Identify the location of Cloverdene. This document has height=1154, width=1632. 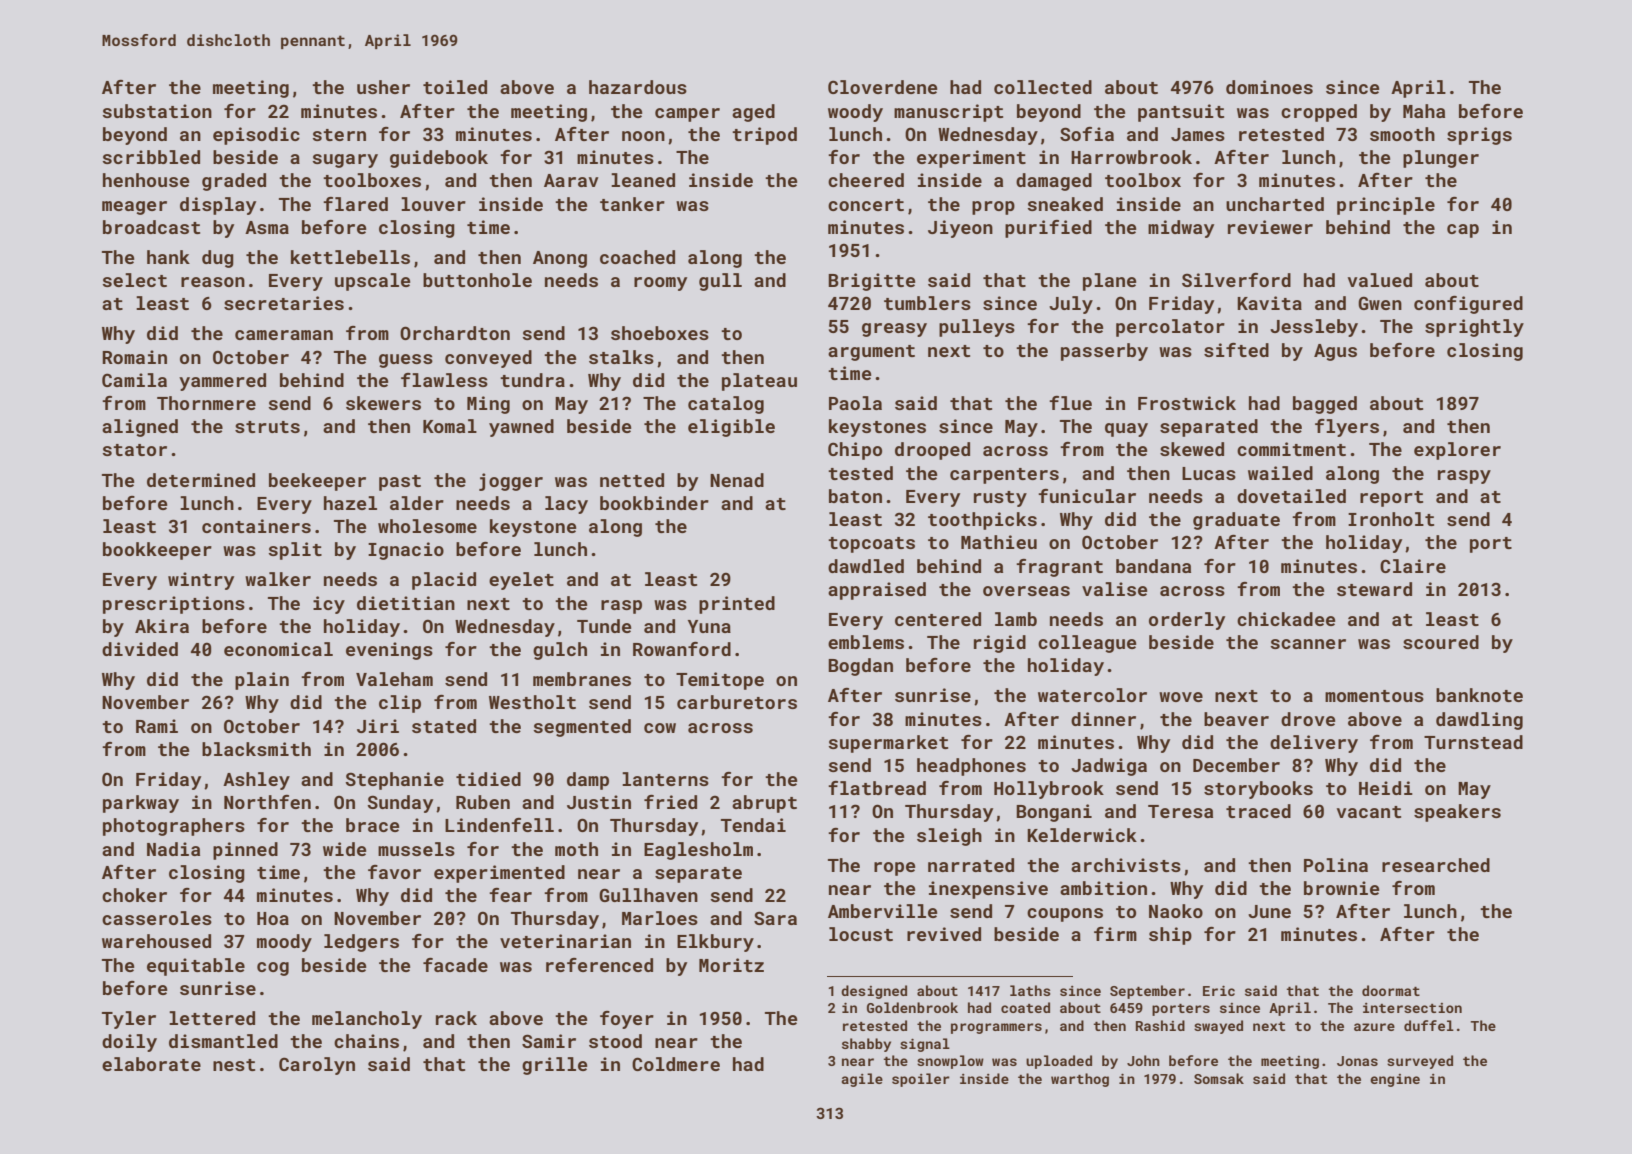
(882, 87).
